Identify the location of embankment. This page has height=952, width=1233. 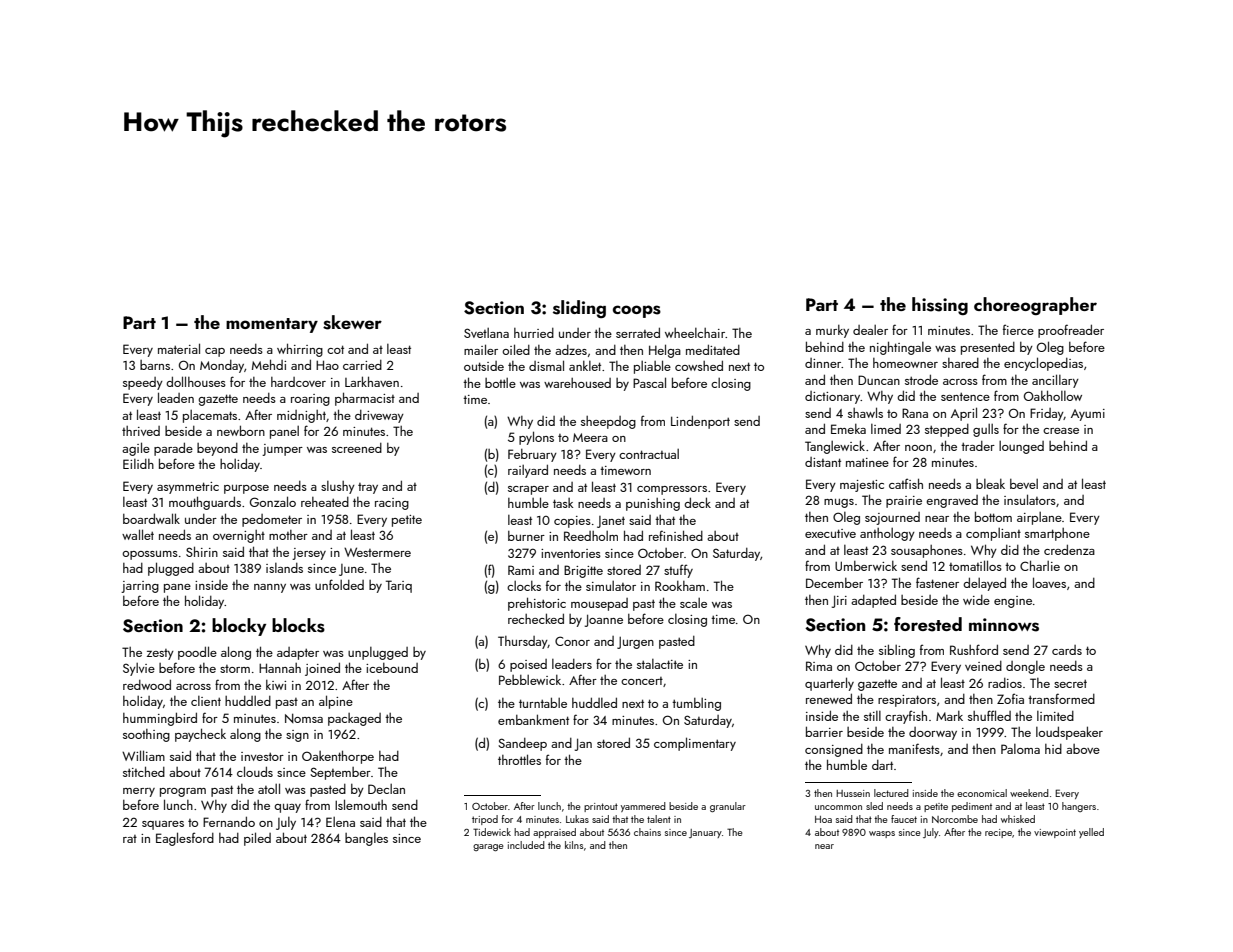
(533, 719).
